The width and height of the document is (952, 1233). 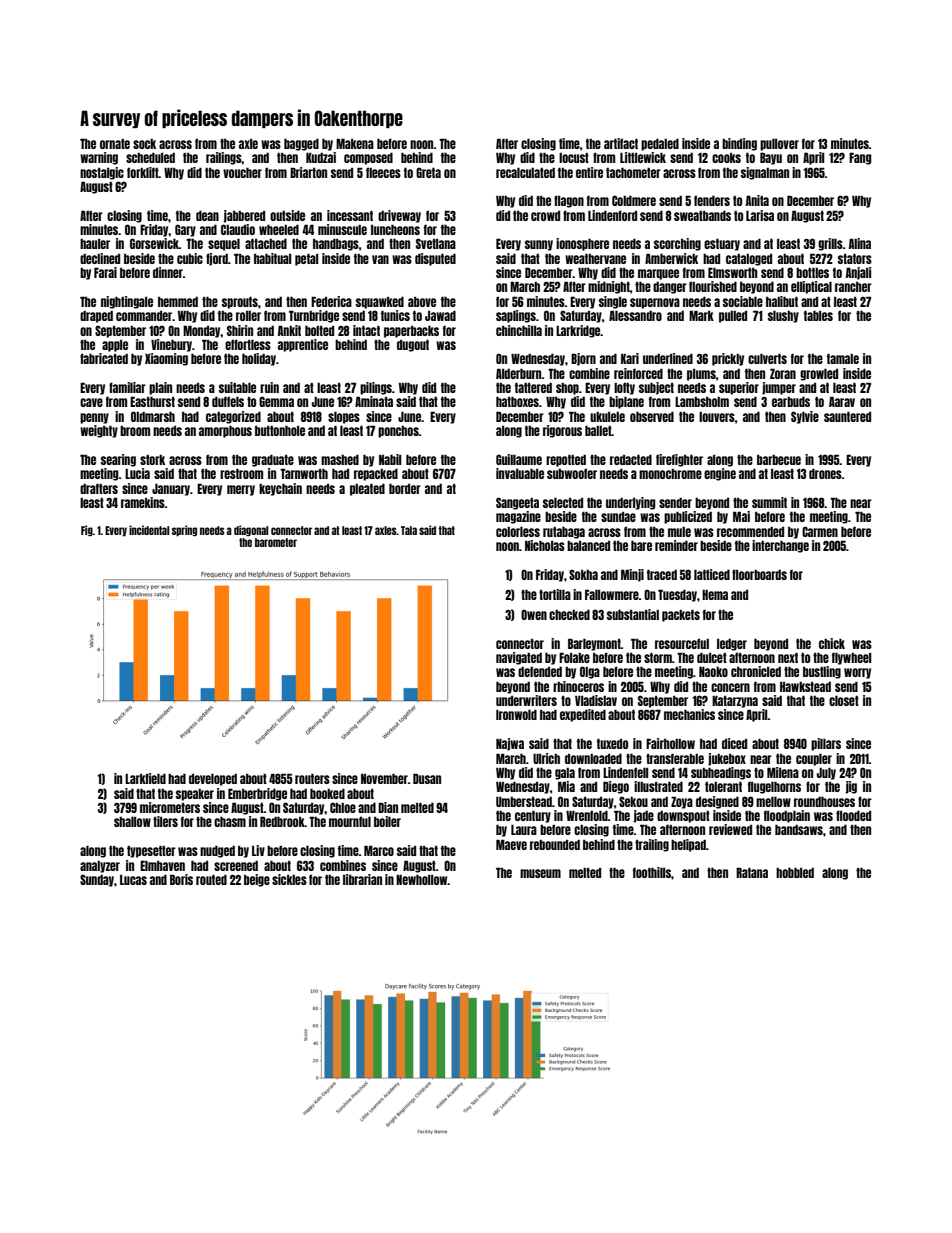 What do you see at coordinates (102, 173) in the document?
I see `nostalgic` at bounding box center [102, 173].
